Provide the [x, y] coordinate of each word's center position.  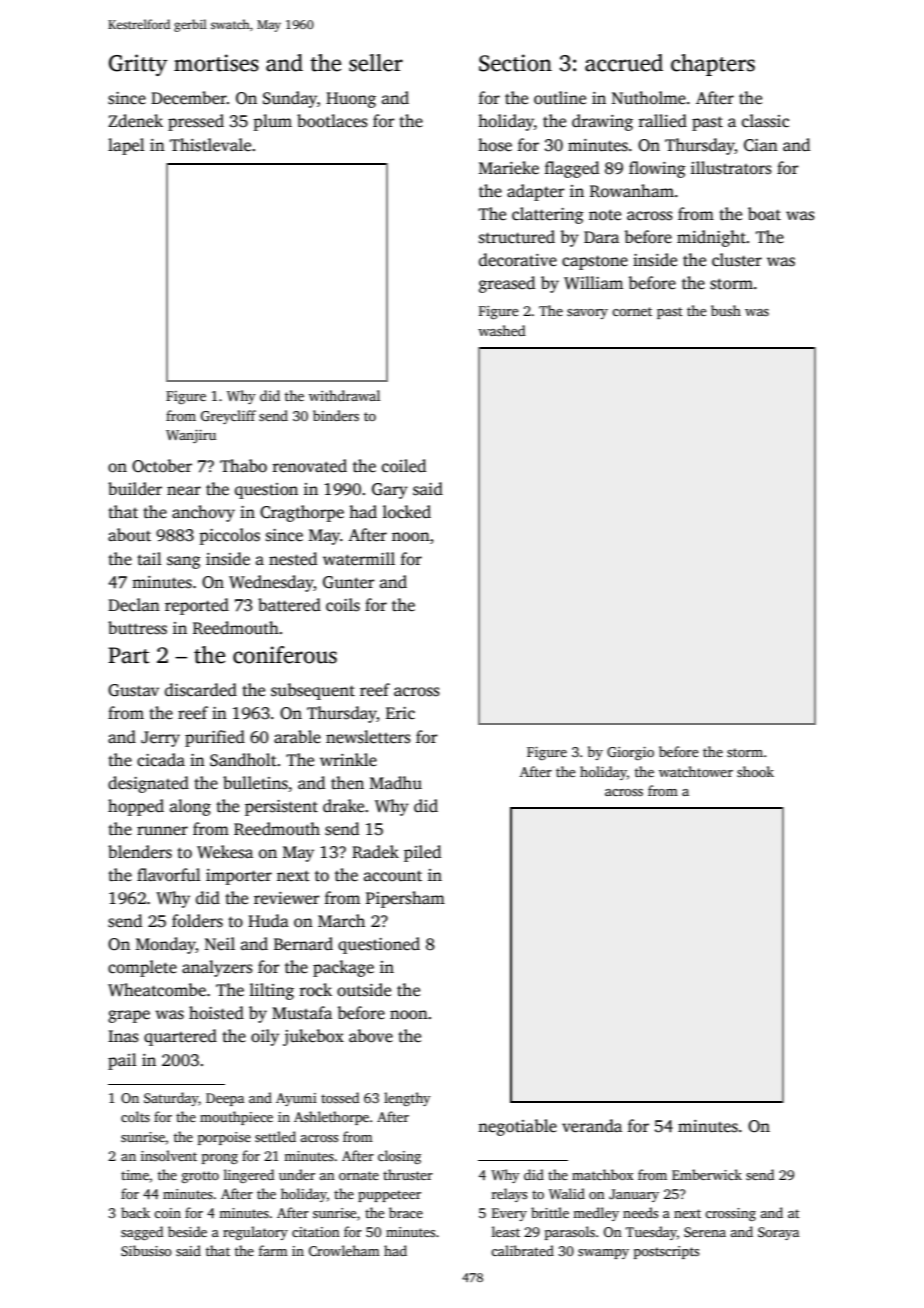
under [297, 1174]
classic [765, 121]
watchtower [696, 771]
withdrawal [344, 395]
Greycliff [228, 417]
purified [215, 738]
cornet [632, 311]
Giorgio [630, 753]
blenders [140, 852]
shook [755, 771]
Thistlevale [210, 145]
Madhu [396, 782]
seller [376, 63]
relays [509, 1195]
